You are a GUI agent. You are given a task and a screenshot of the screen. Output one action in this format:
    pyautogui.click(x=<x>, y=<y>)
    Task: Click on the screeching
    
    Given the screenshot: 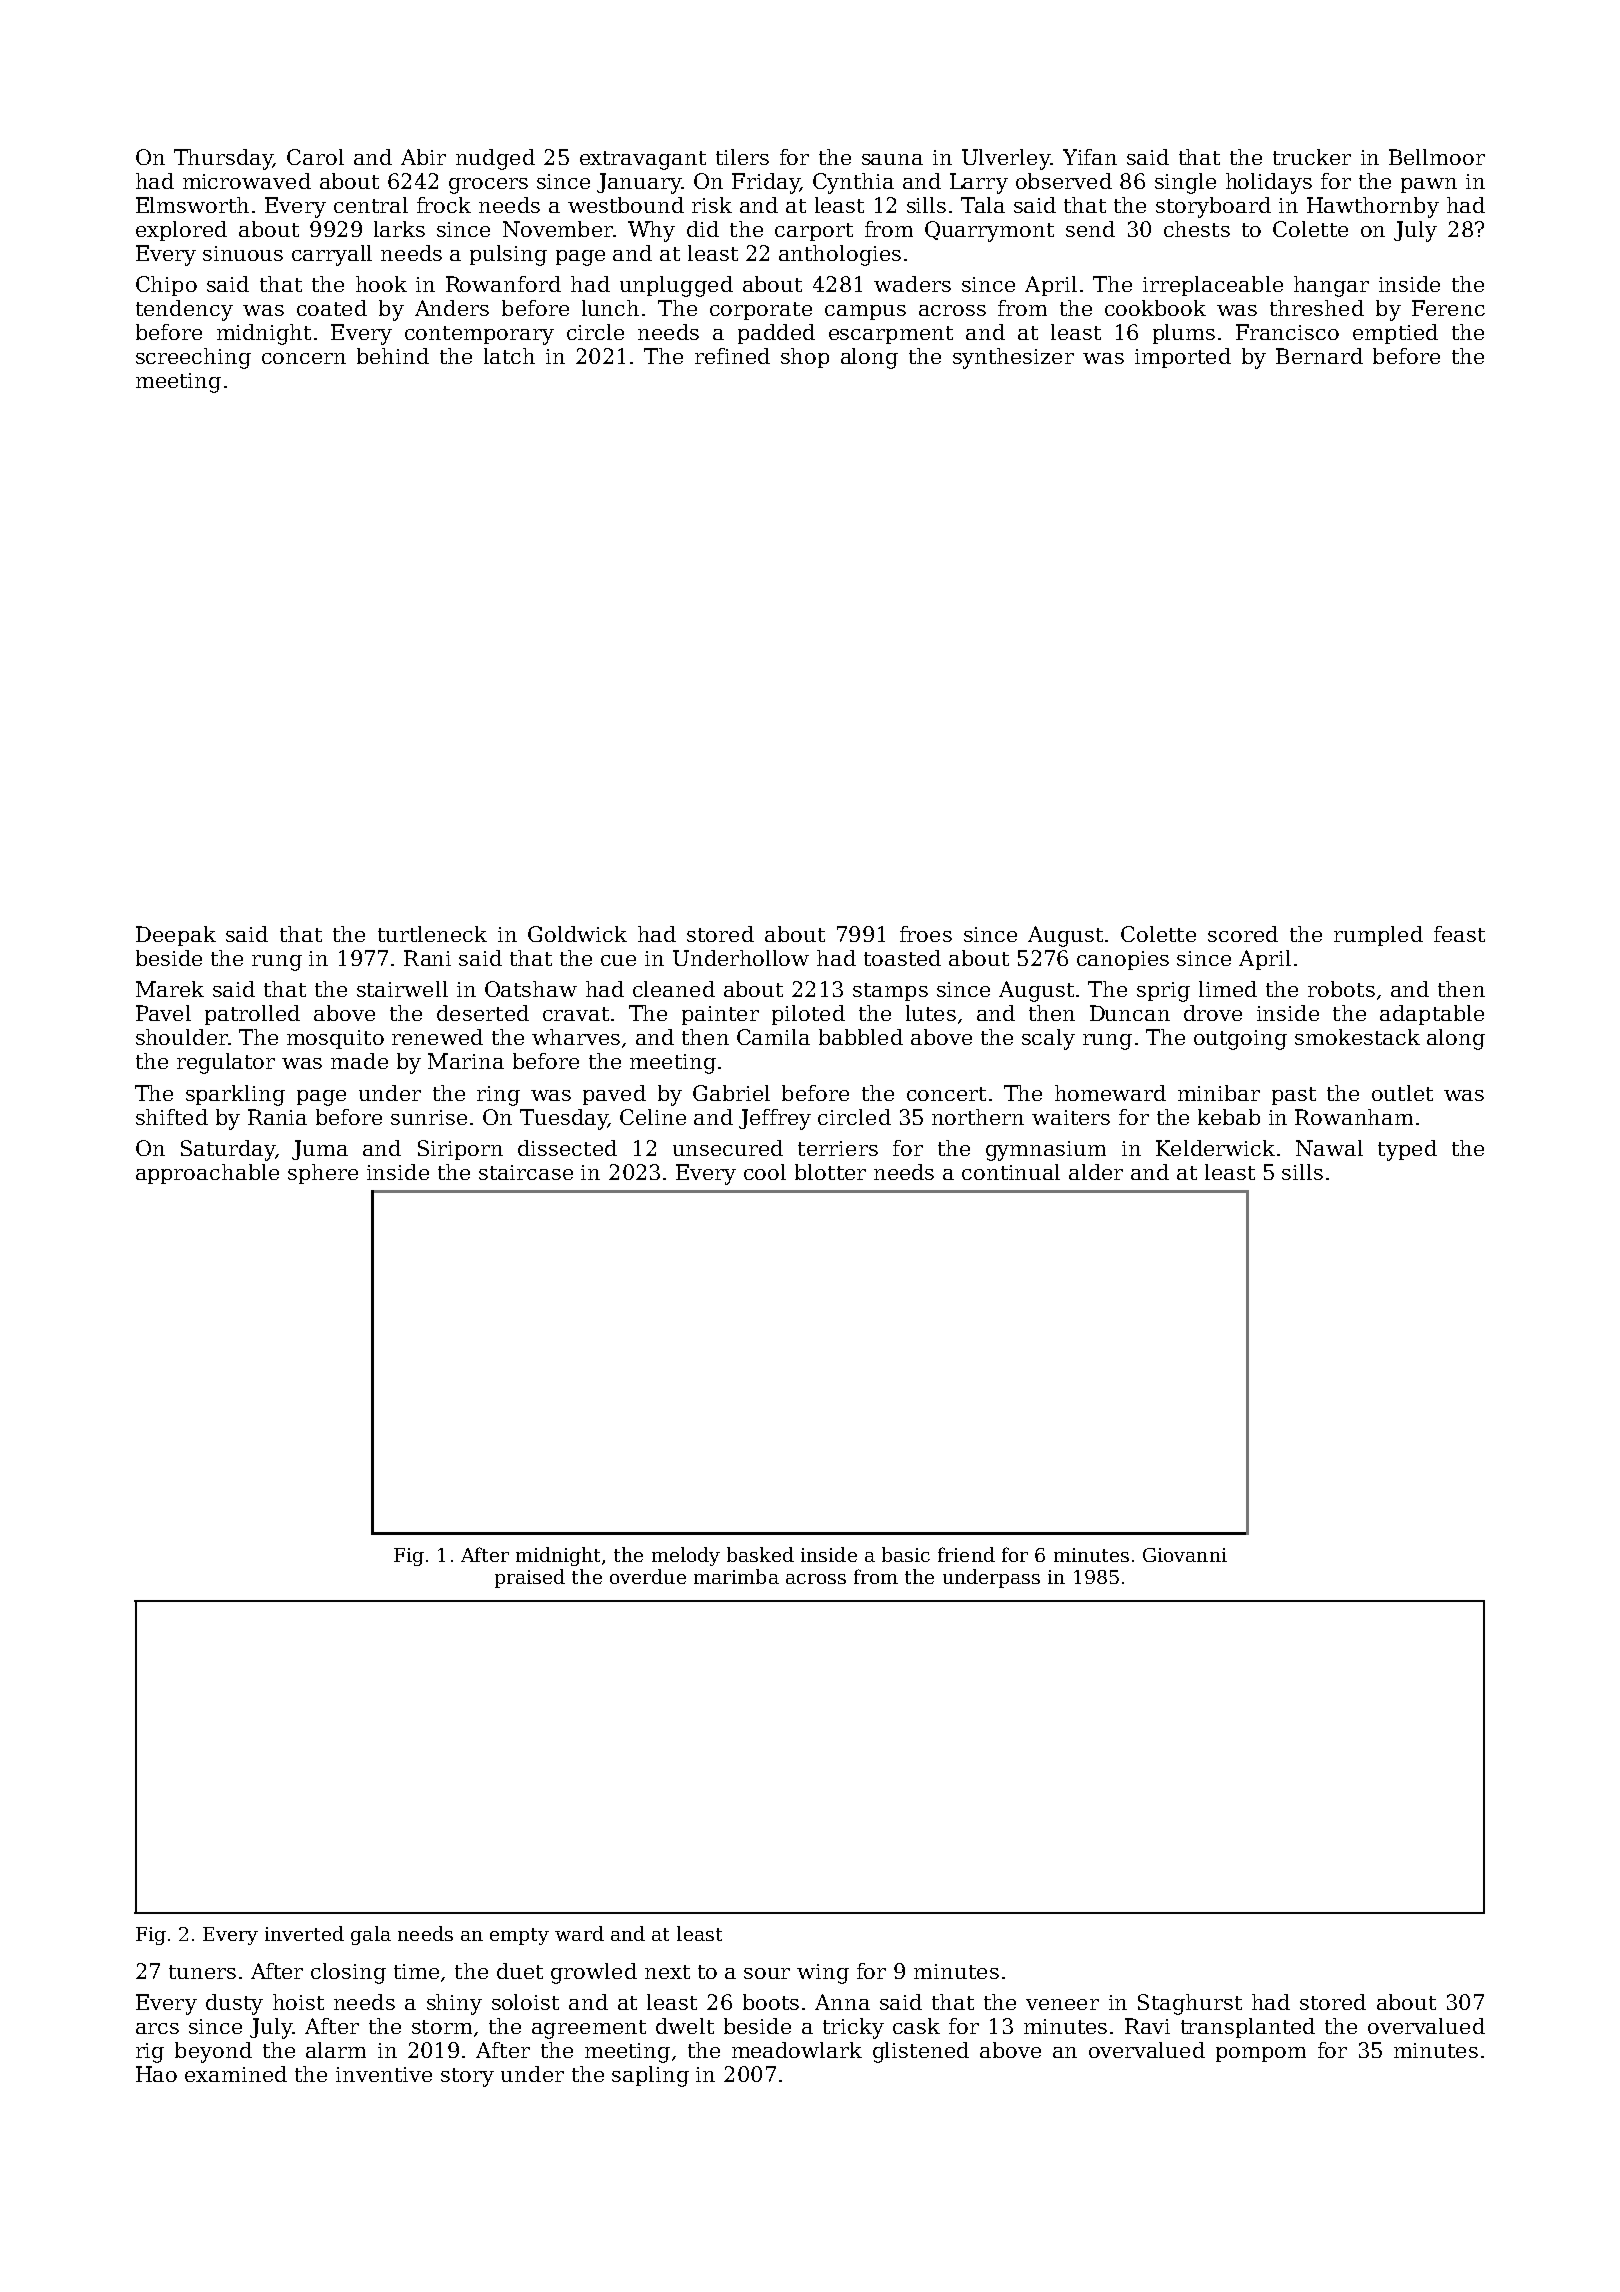 What is the action you would take?
    pyautogui.click(x=193, y=358)
